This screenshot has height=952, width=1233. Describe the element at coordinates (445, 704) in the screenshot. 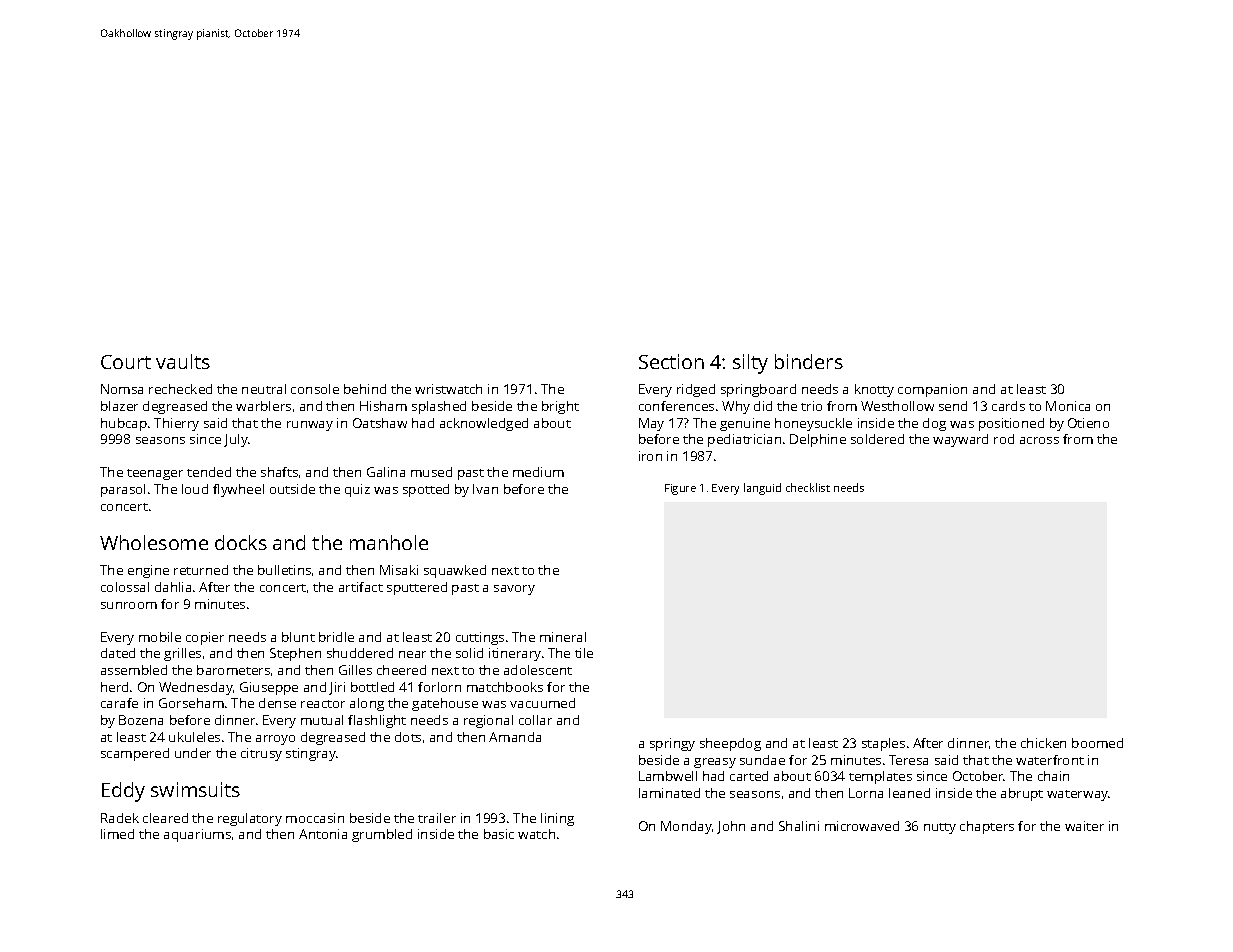

I see `gatehouse` at that location.
